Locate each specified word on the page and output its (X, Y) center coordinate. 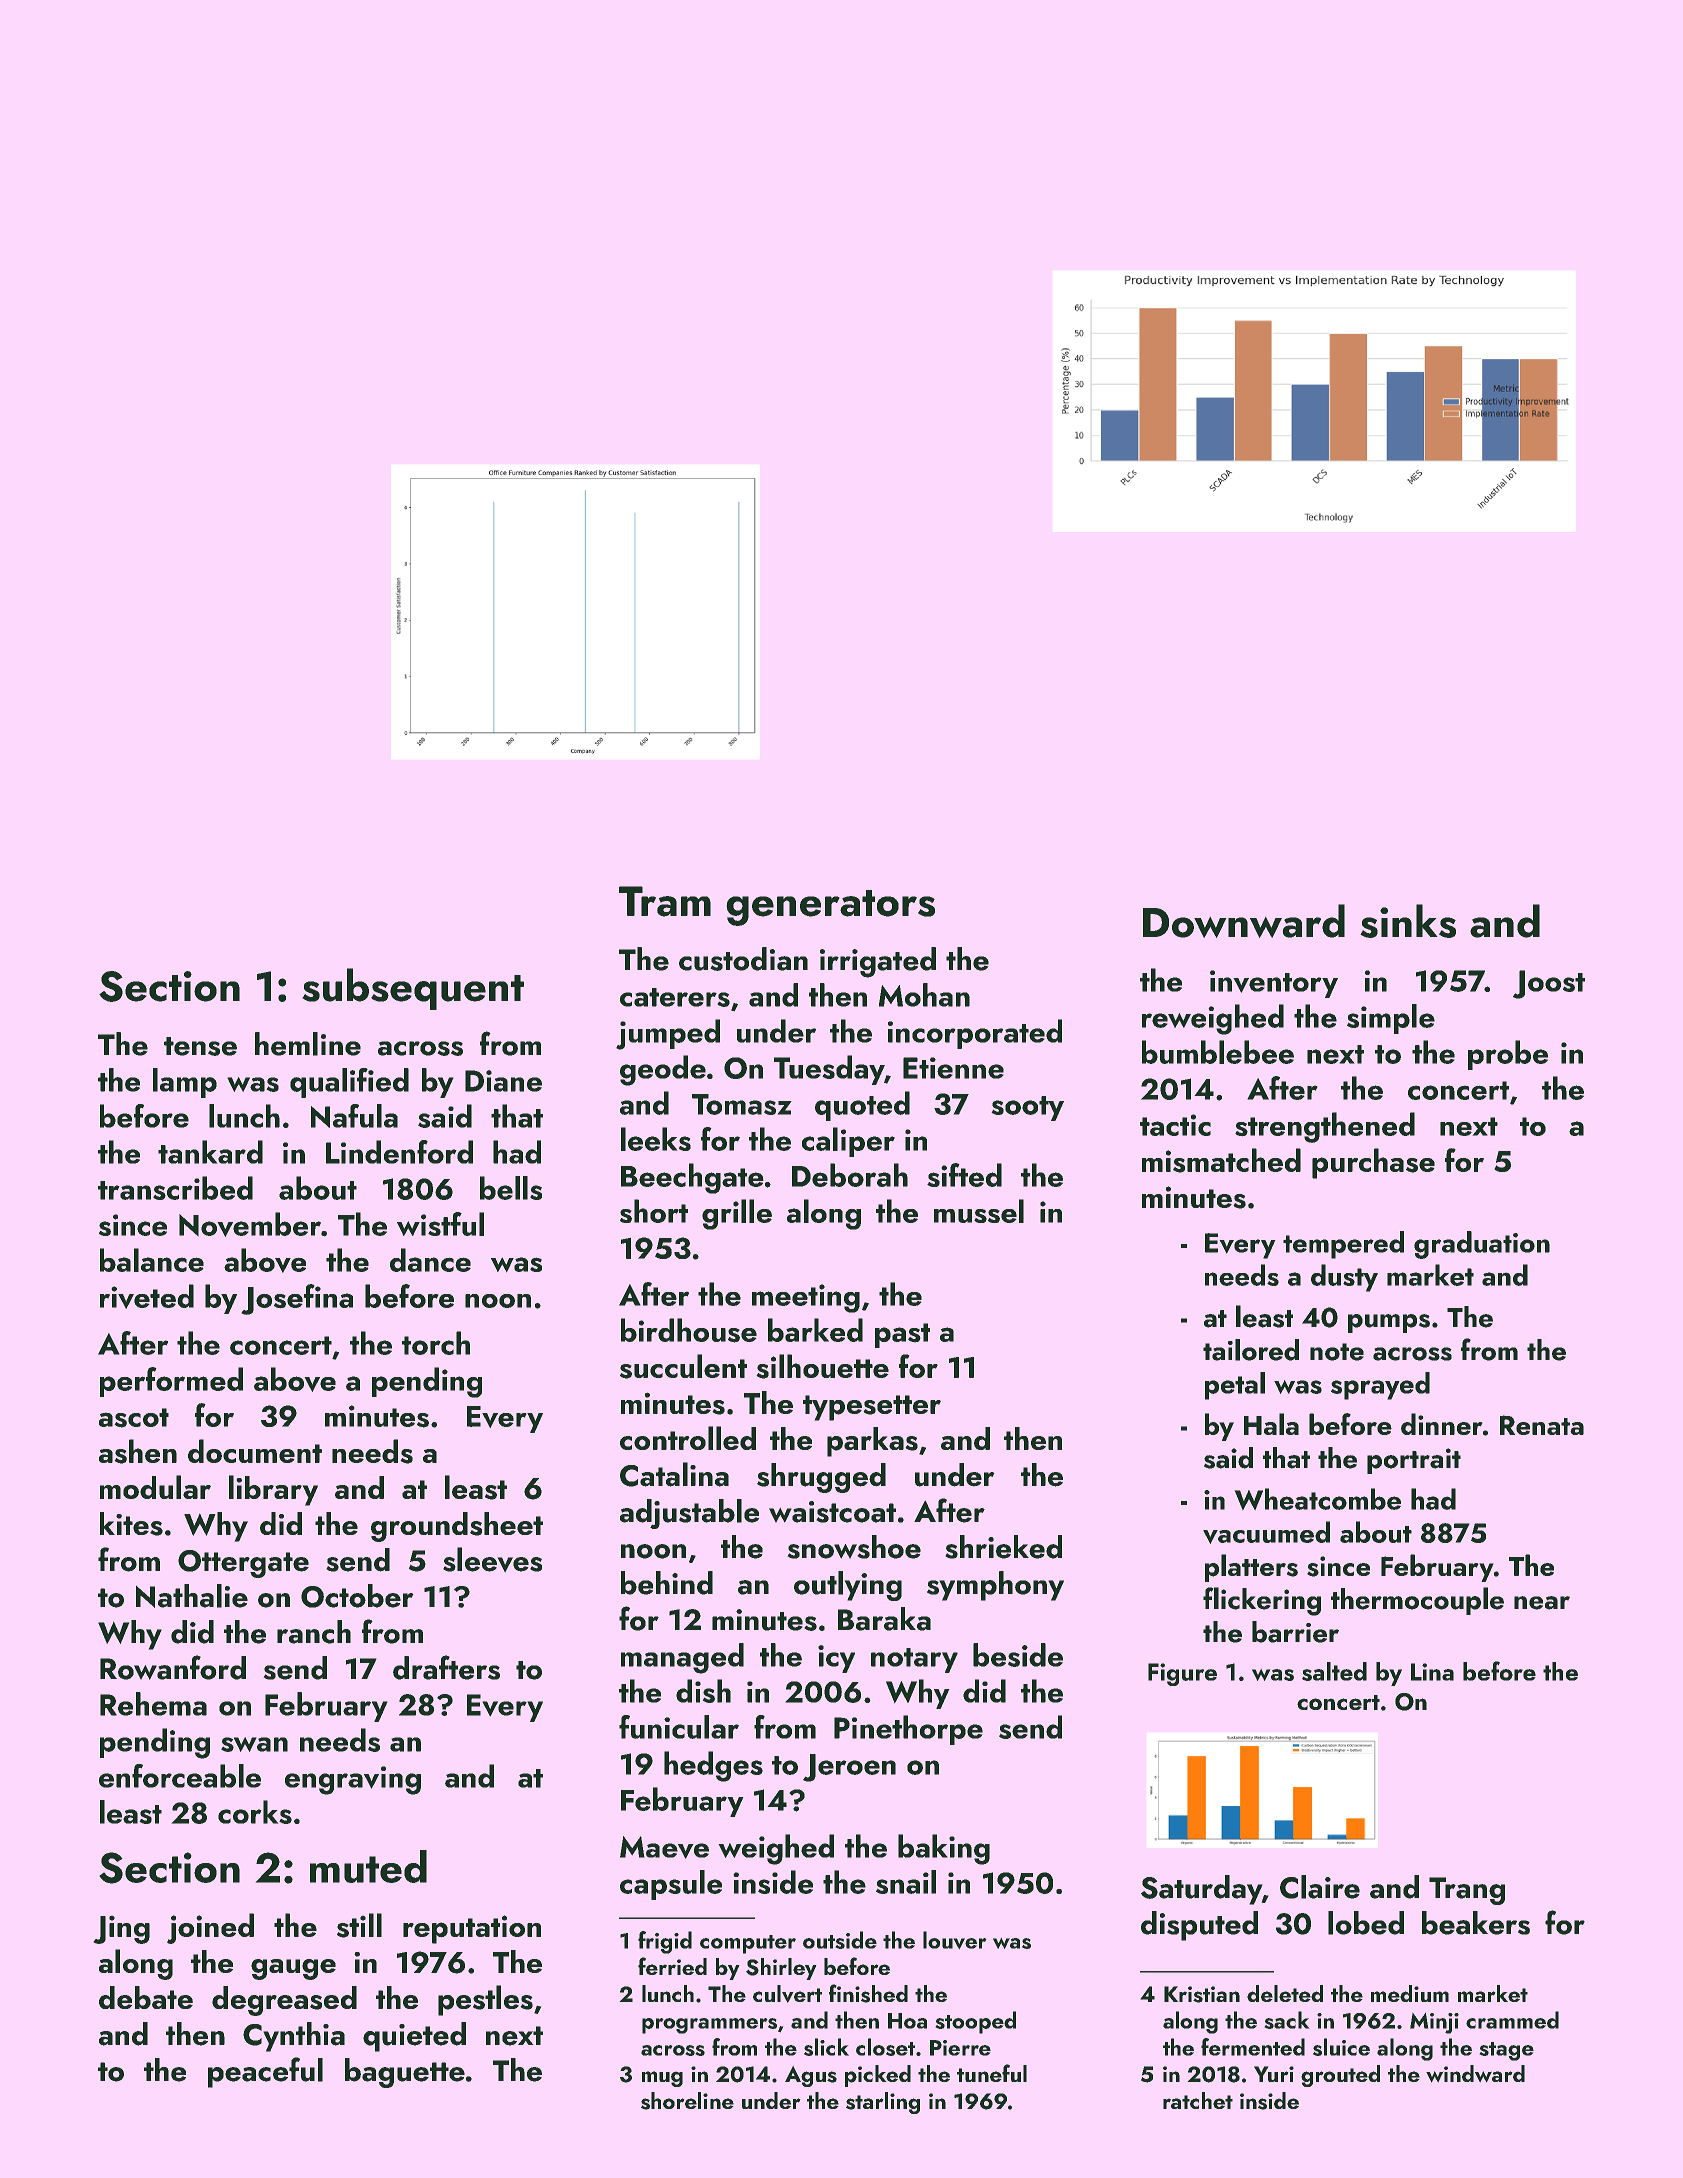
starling (883, 2103)
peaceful (265, 2072)
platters (1251, 1568)
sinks (1408, 921)
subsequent (413, 989)
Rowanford (173, 1667)
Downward (1244, 921)
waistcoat (832, 1512)
